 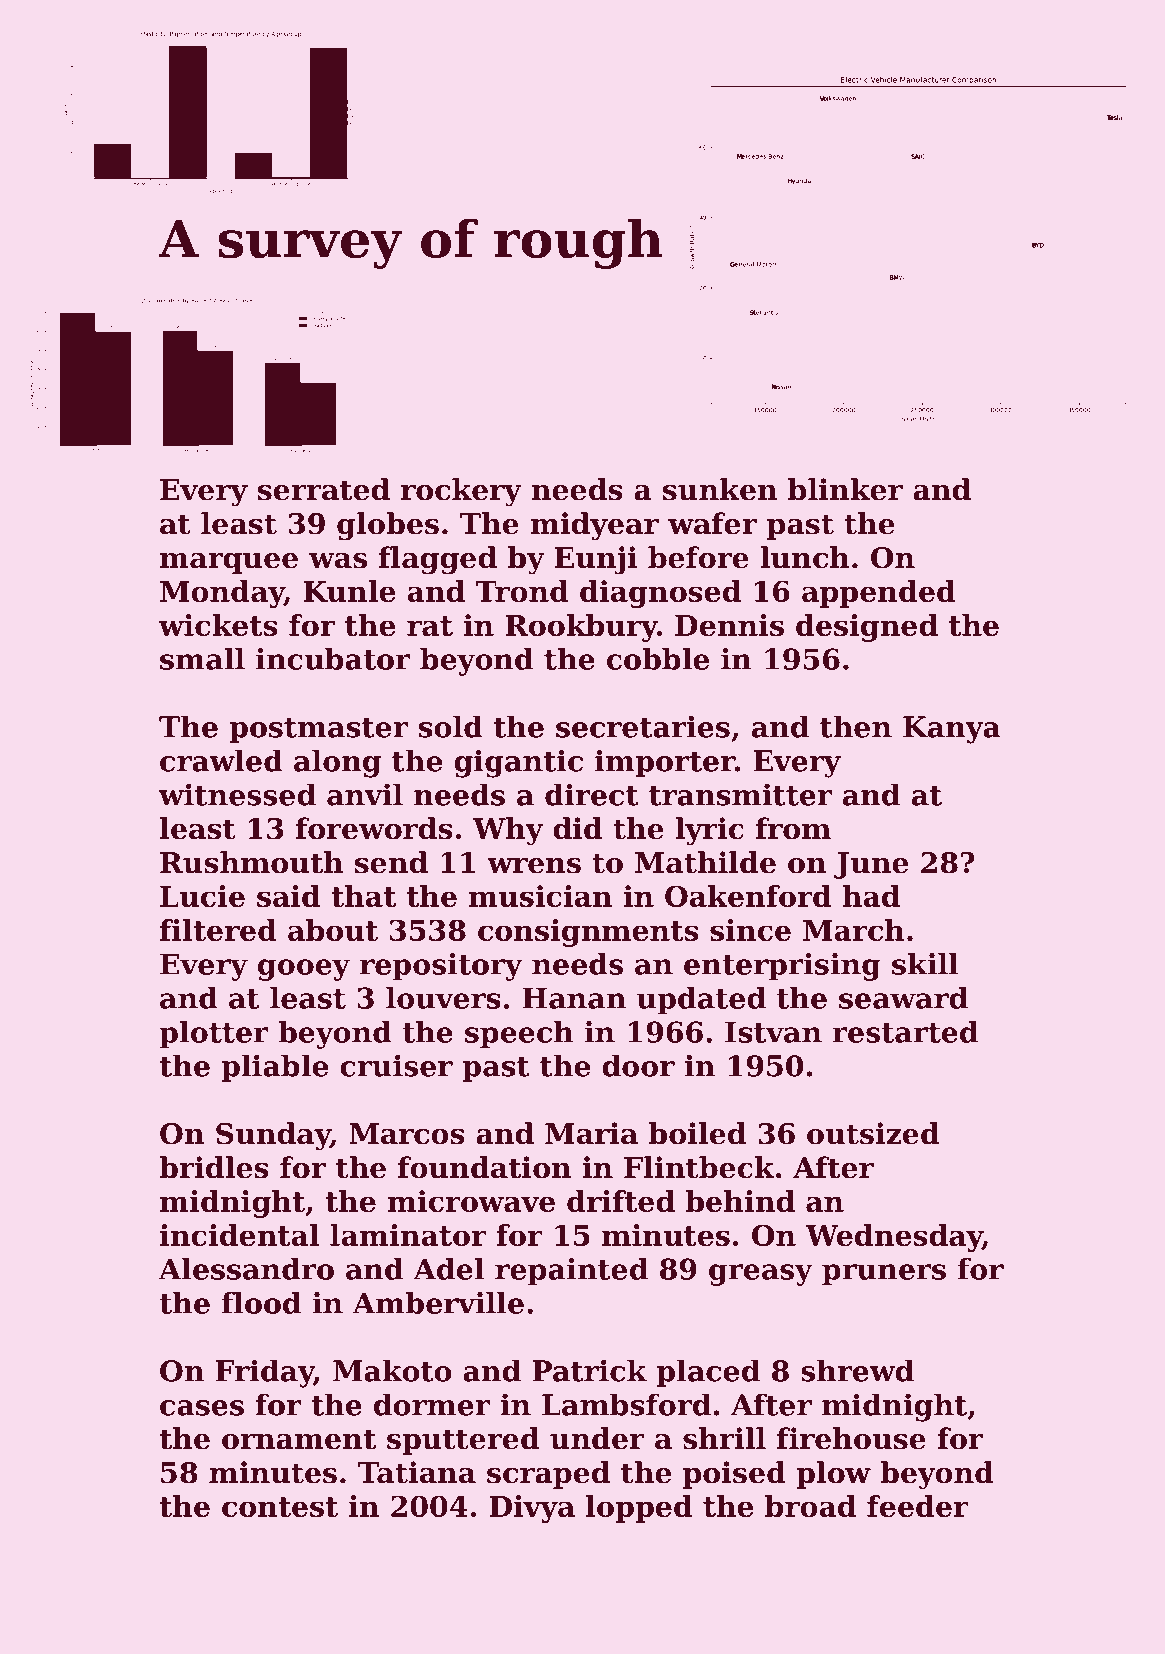 I want to click on incidental, so click(x=239, y=1235).
